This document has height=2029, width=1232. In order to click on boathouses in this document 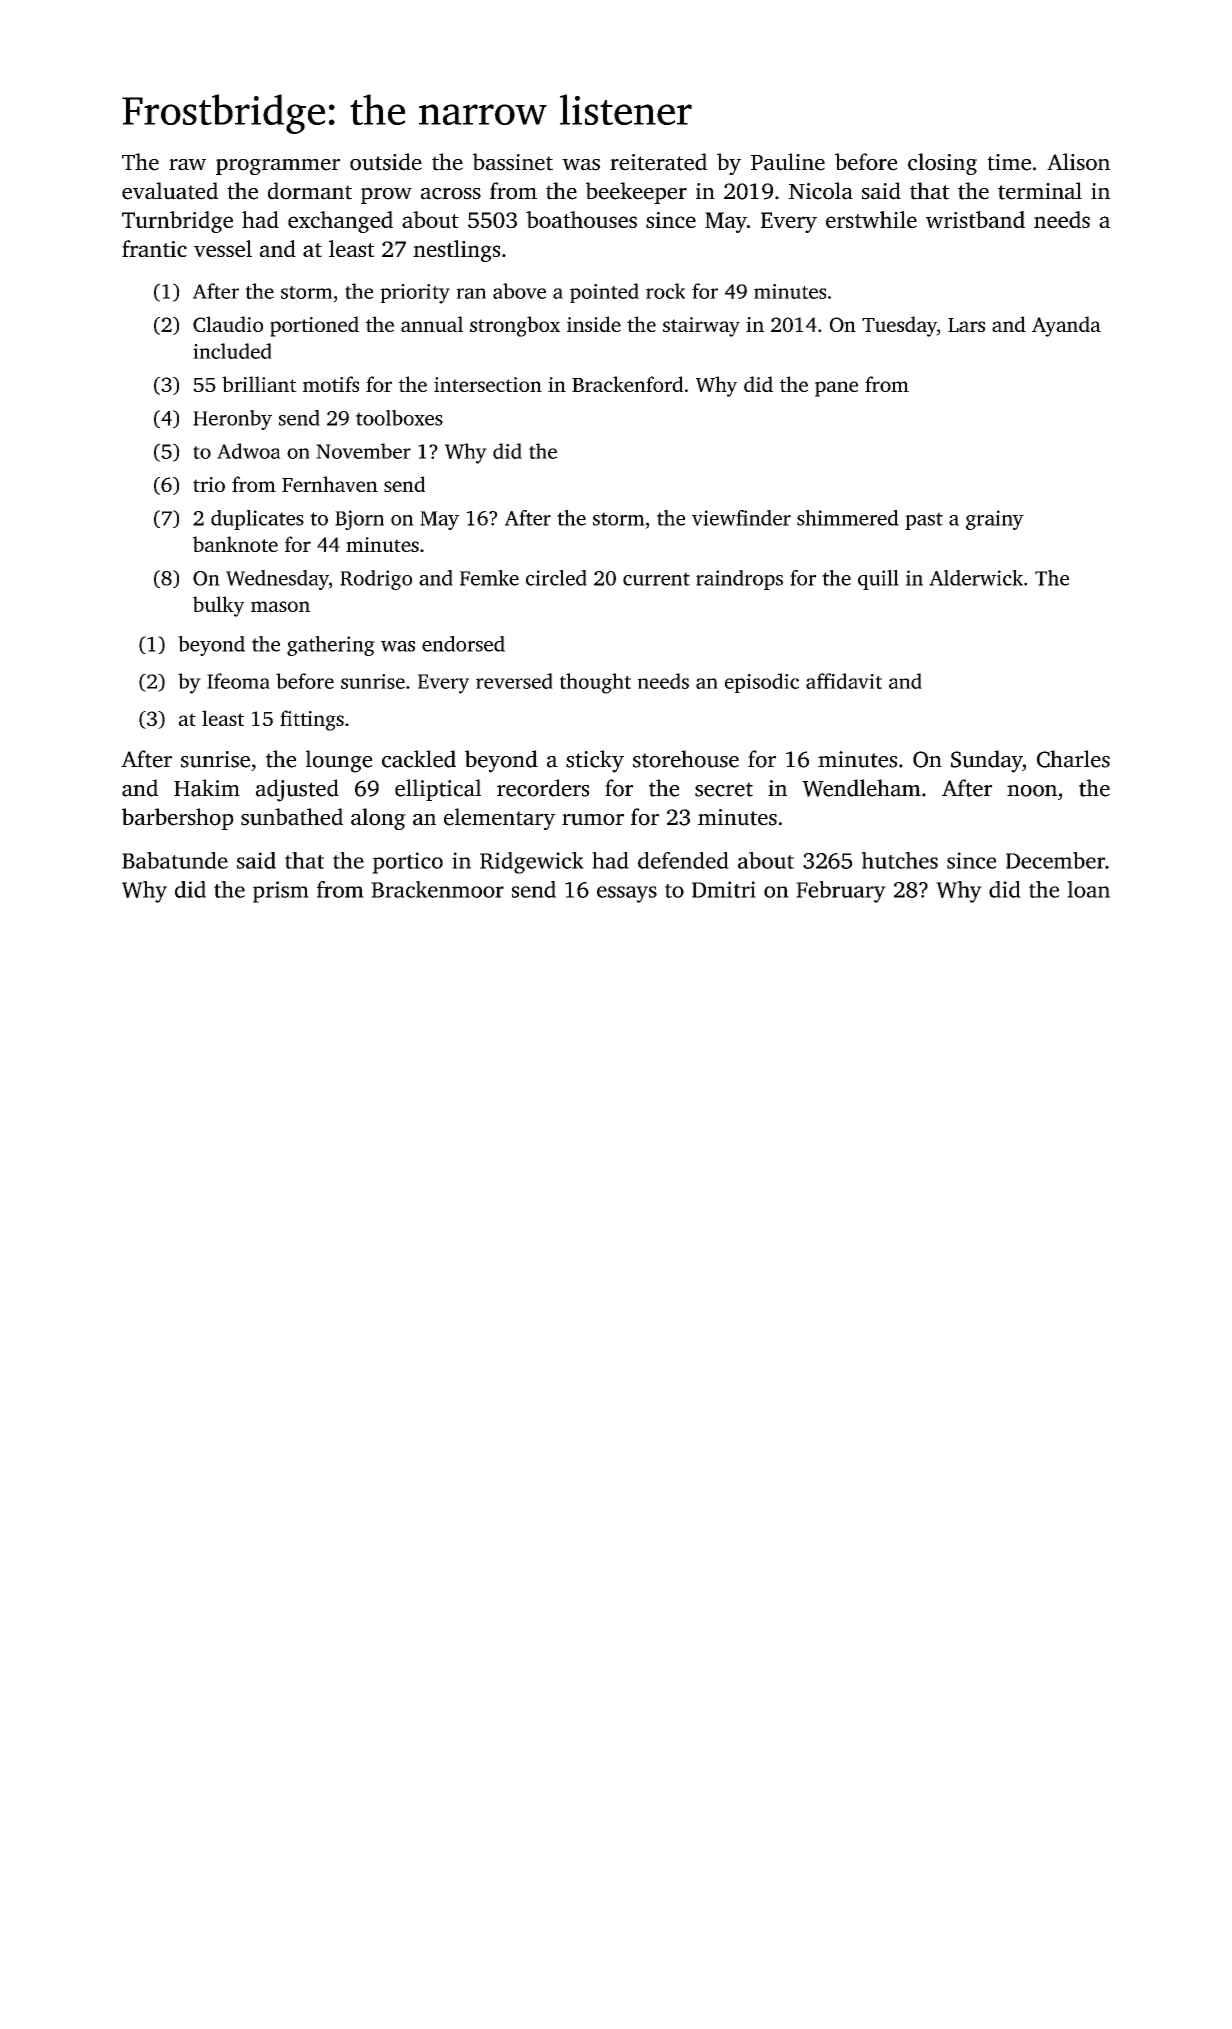, I will do `click(581, 219)`.
